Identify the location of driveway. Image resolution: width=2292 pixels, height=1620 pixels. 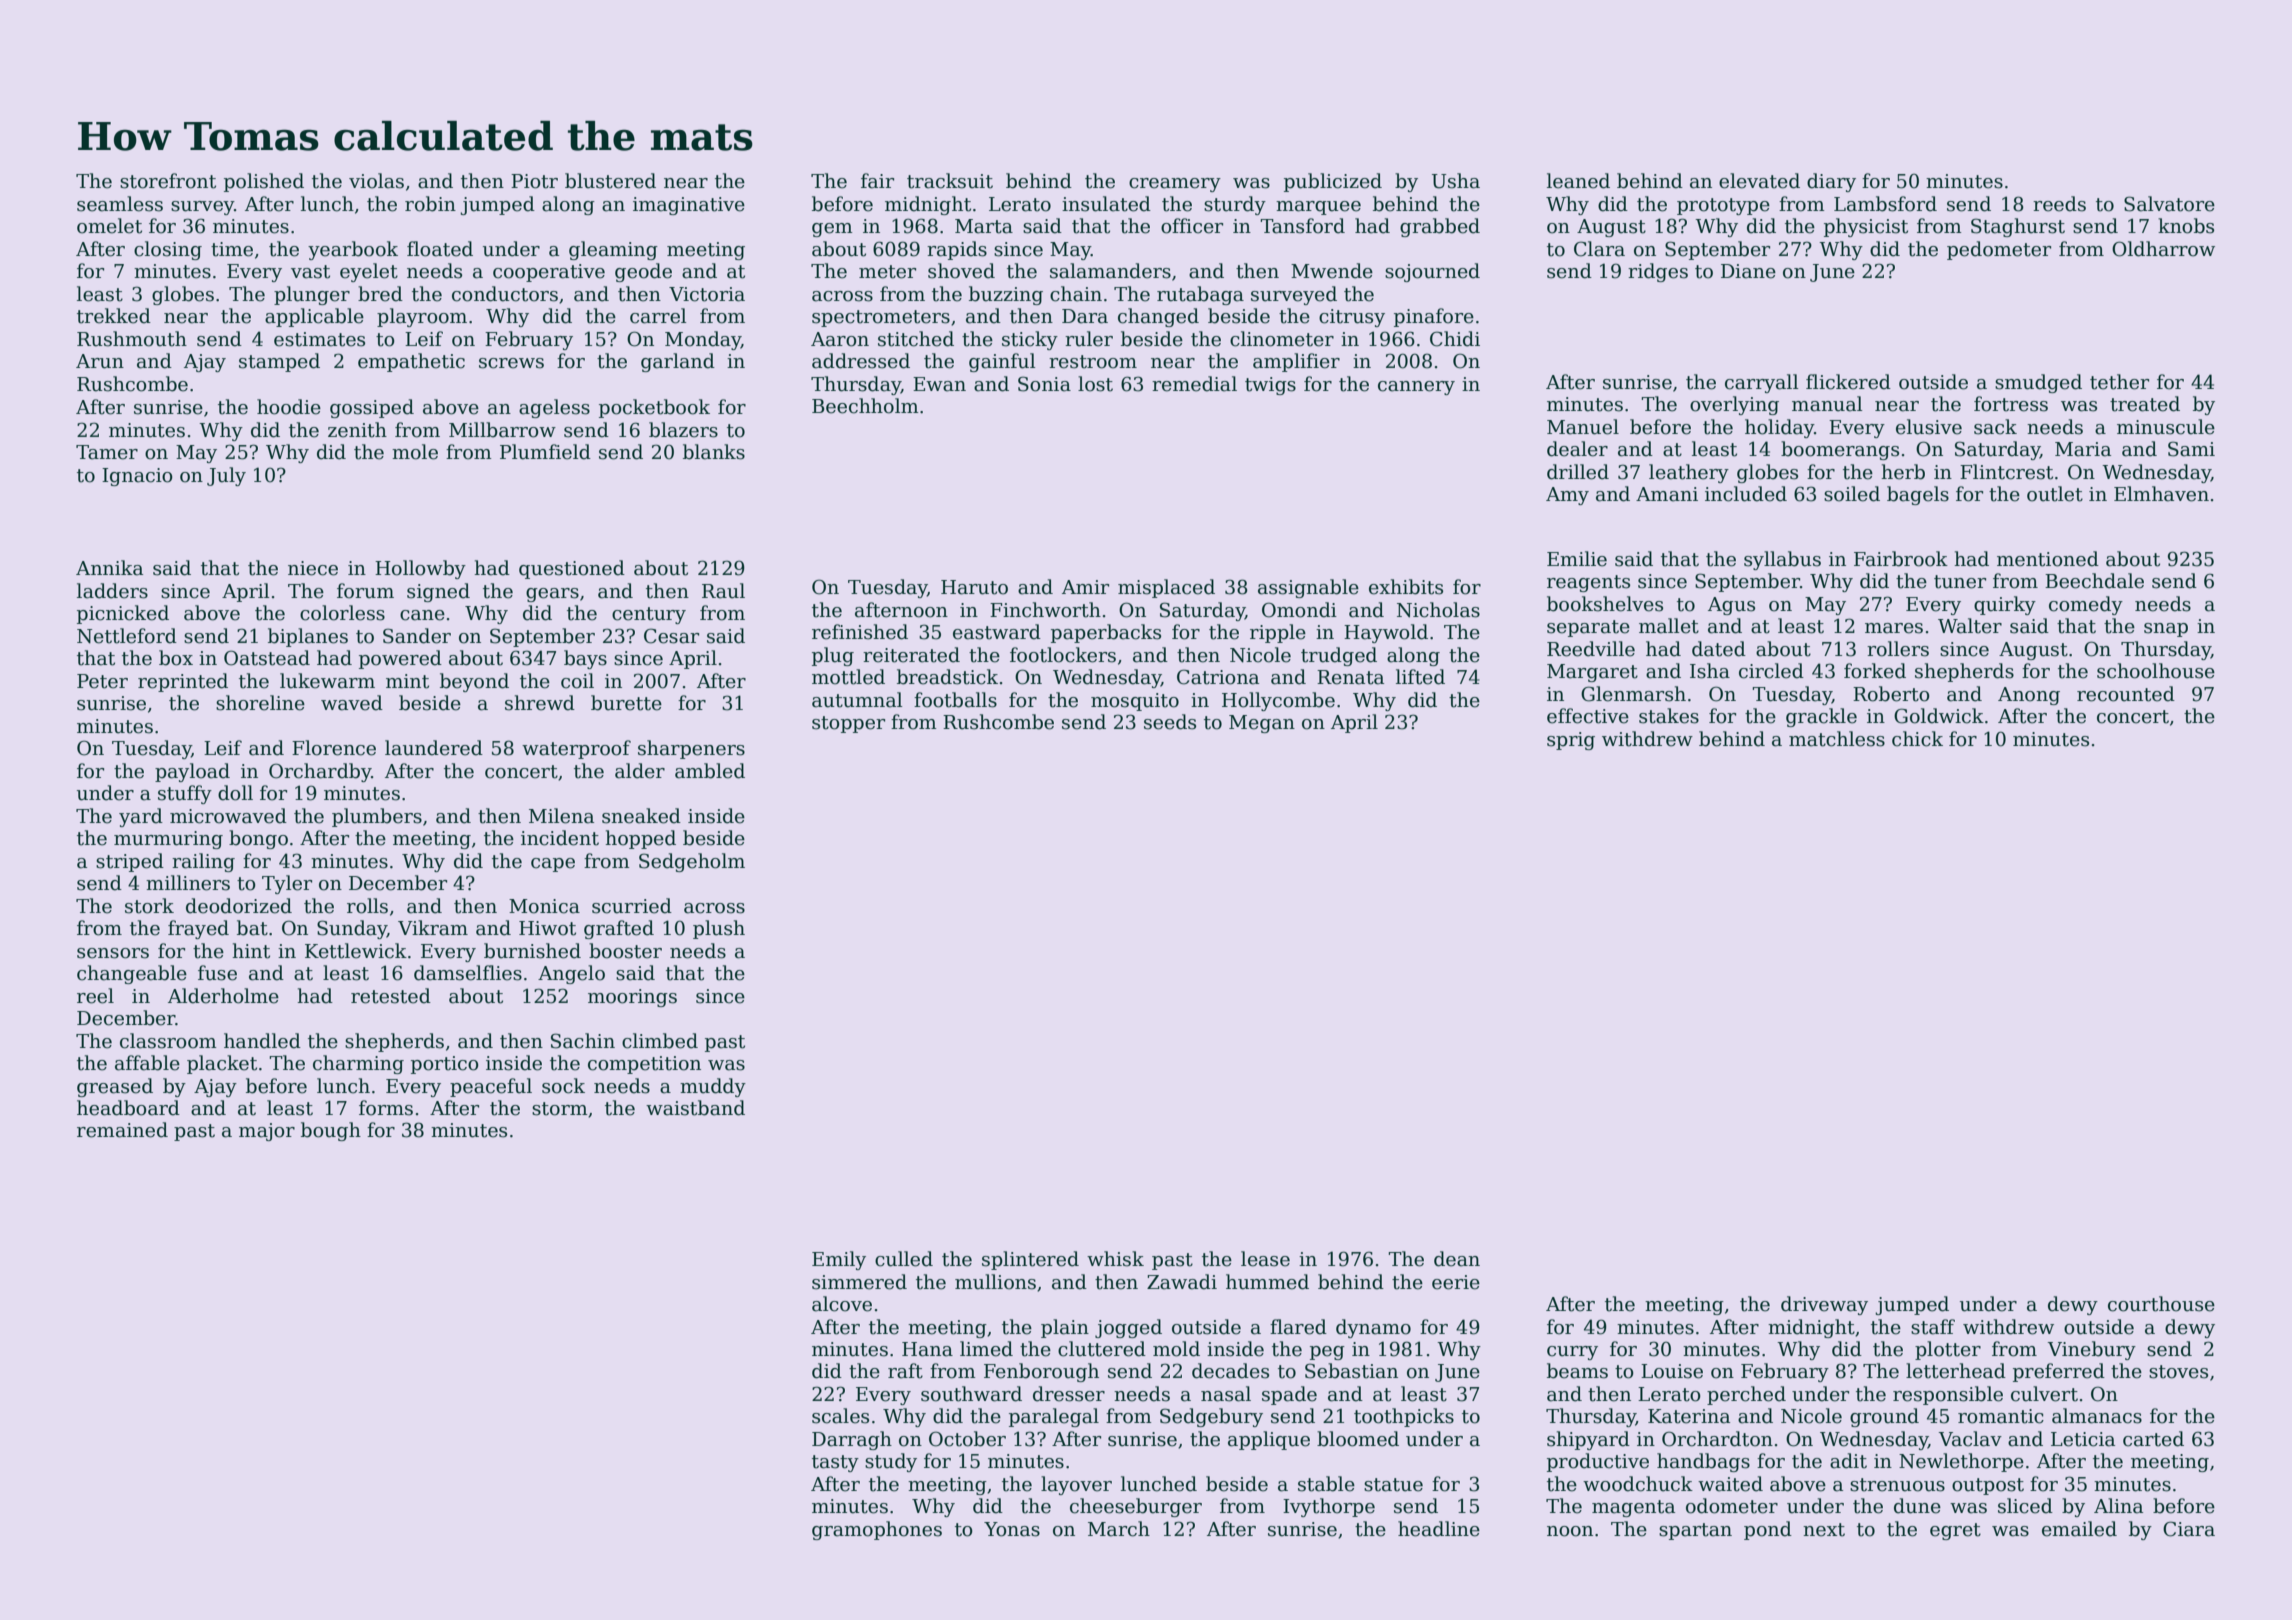
(1824, 1305).
